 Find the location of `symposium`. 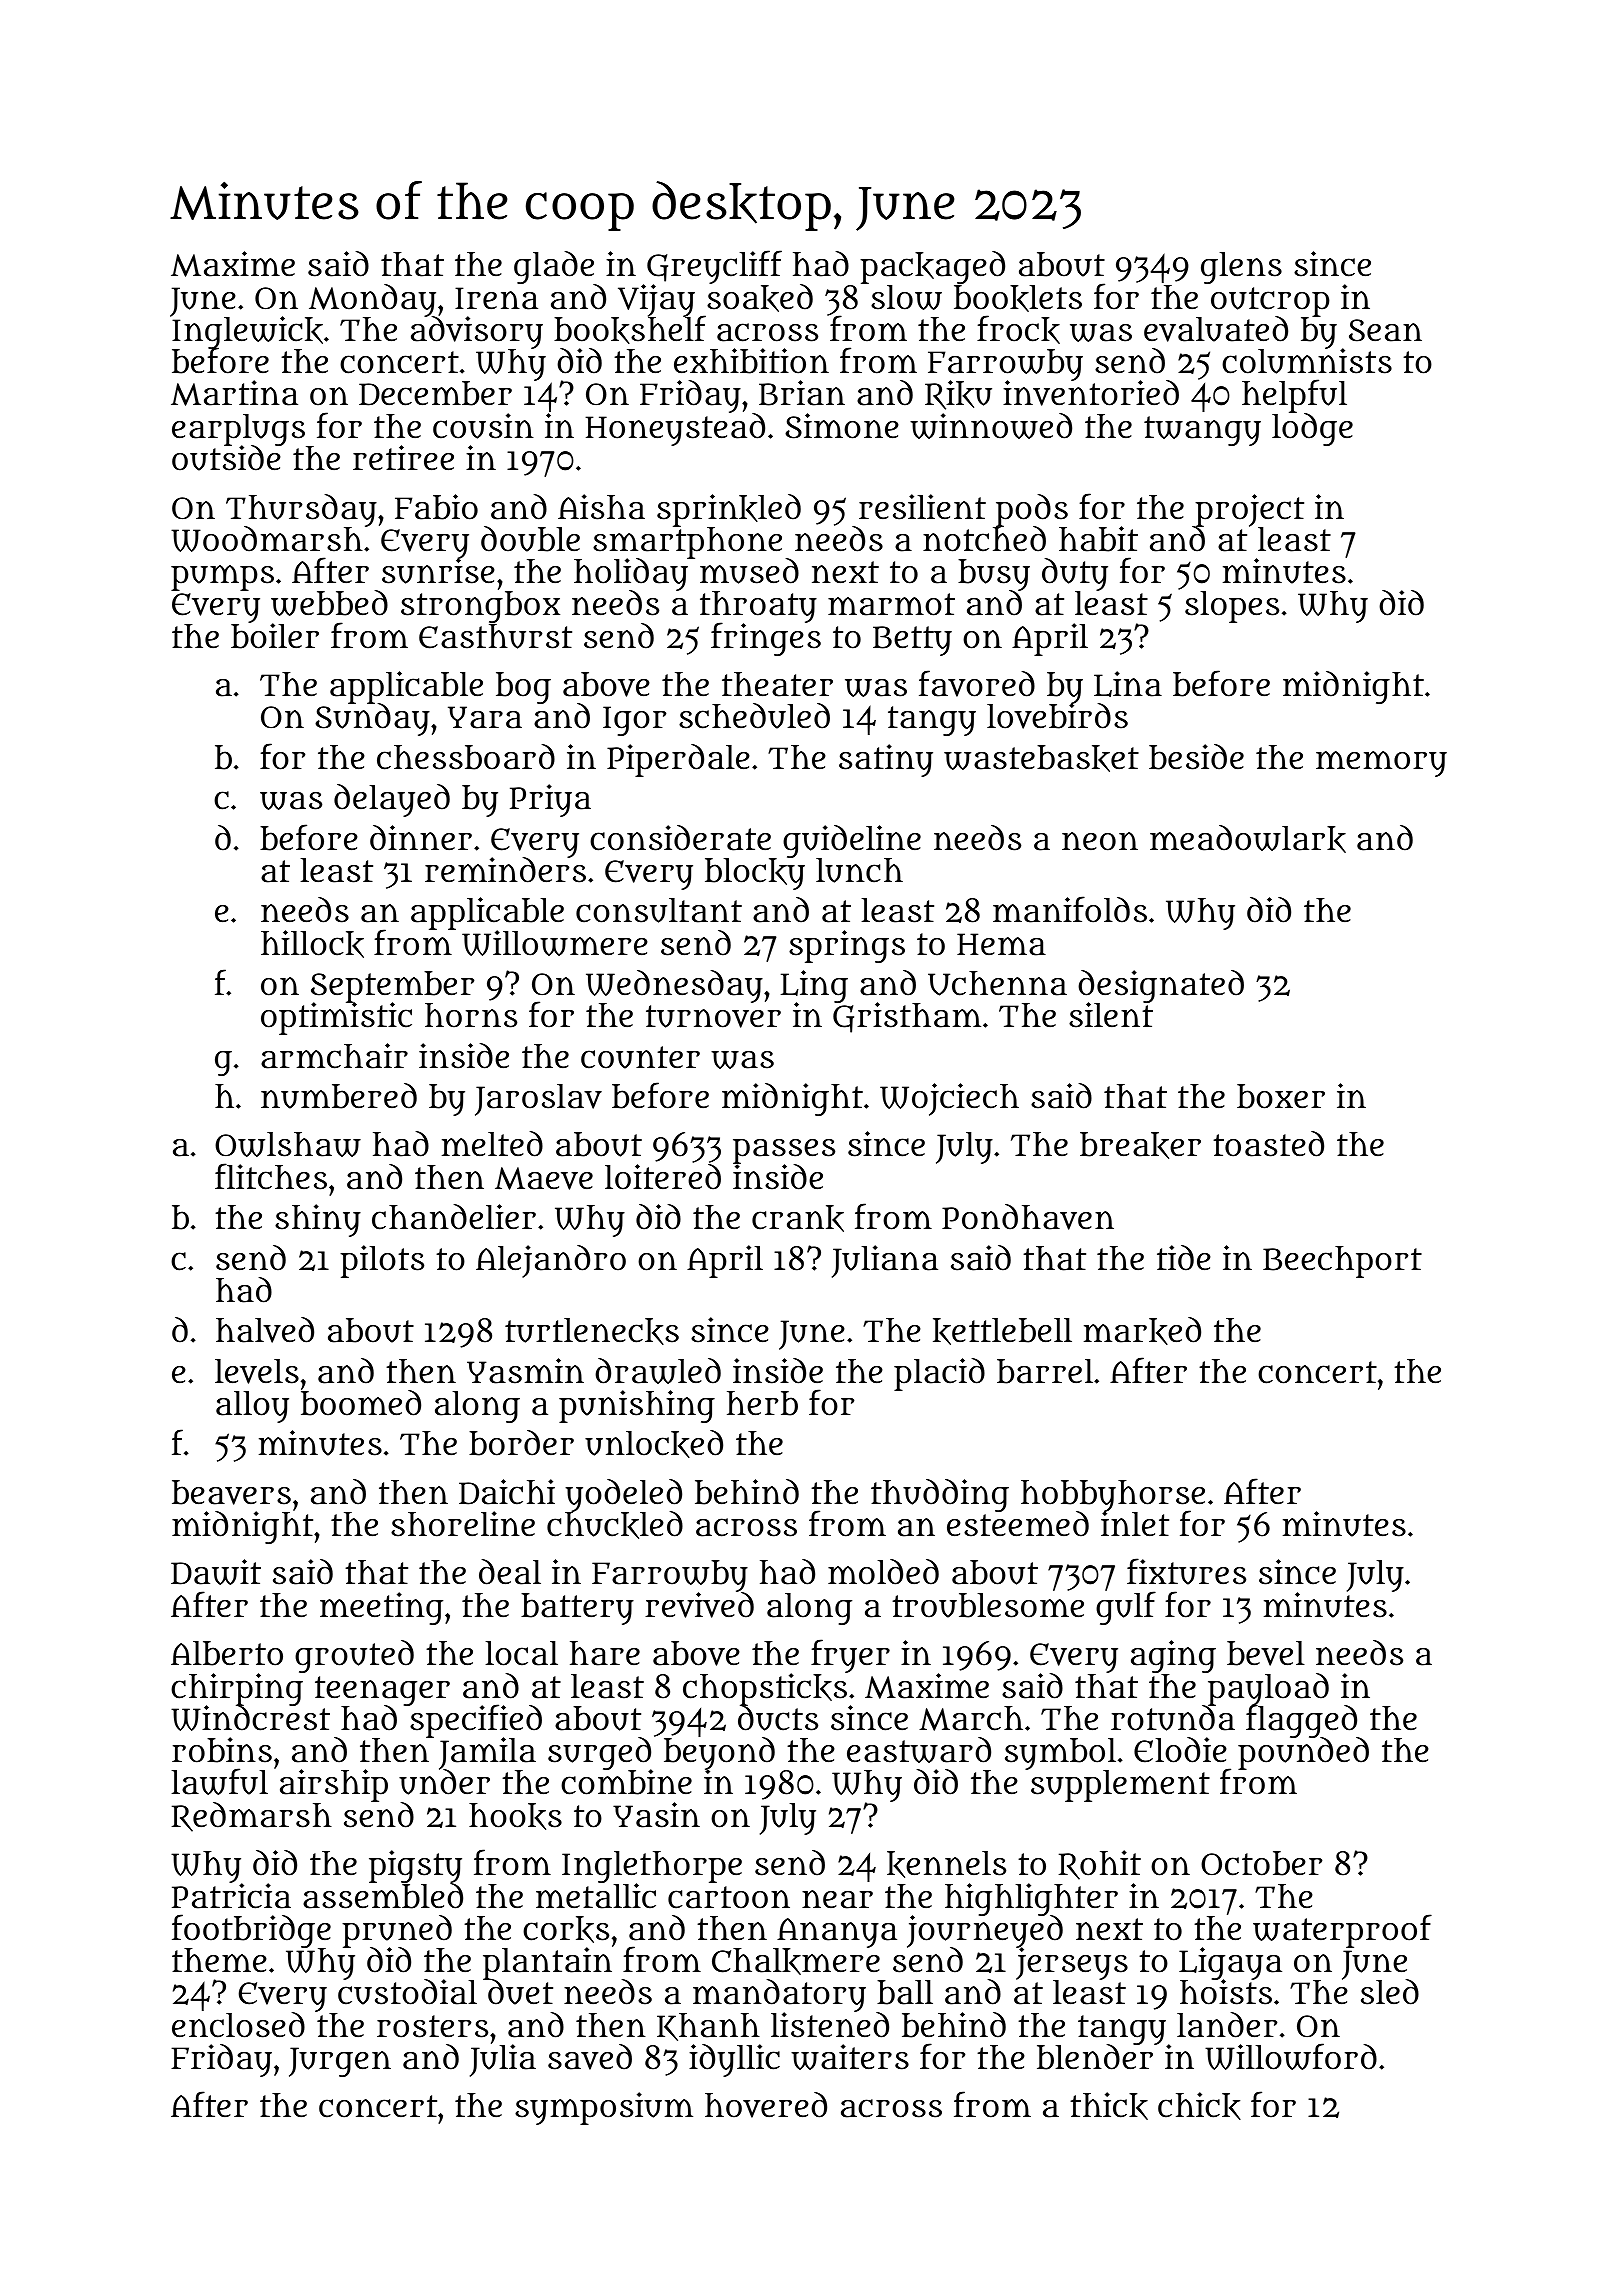

symposium is located at coordinates (604, 2108).
